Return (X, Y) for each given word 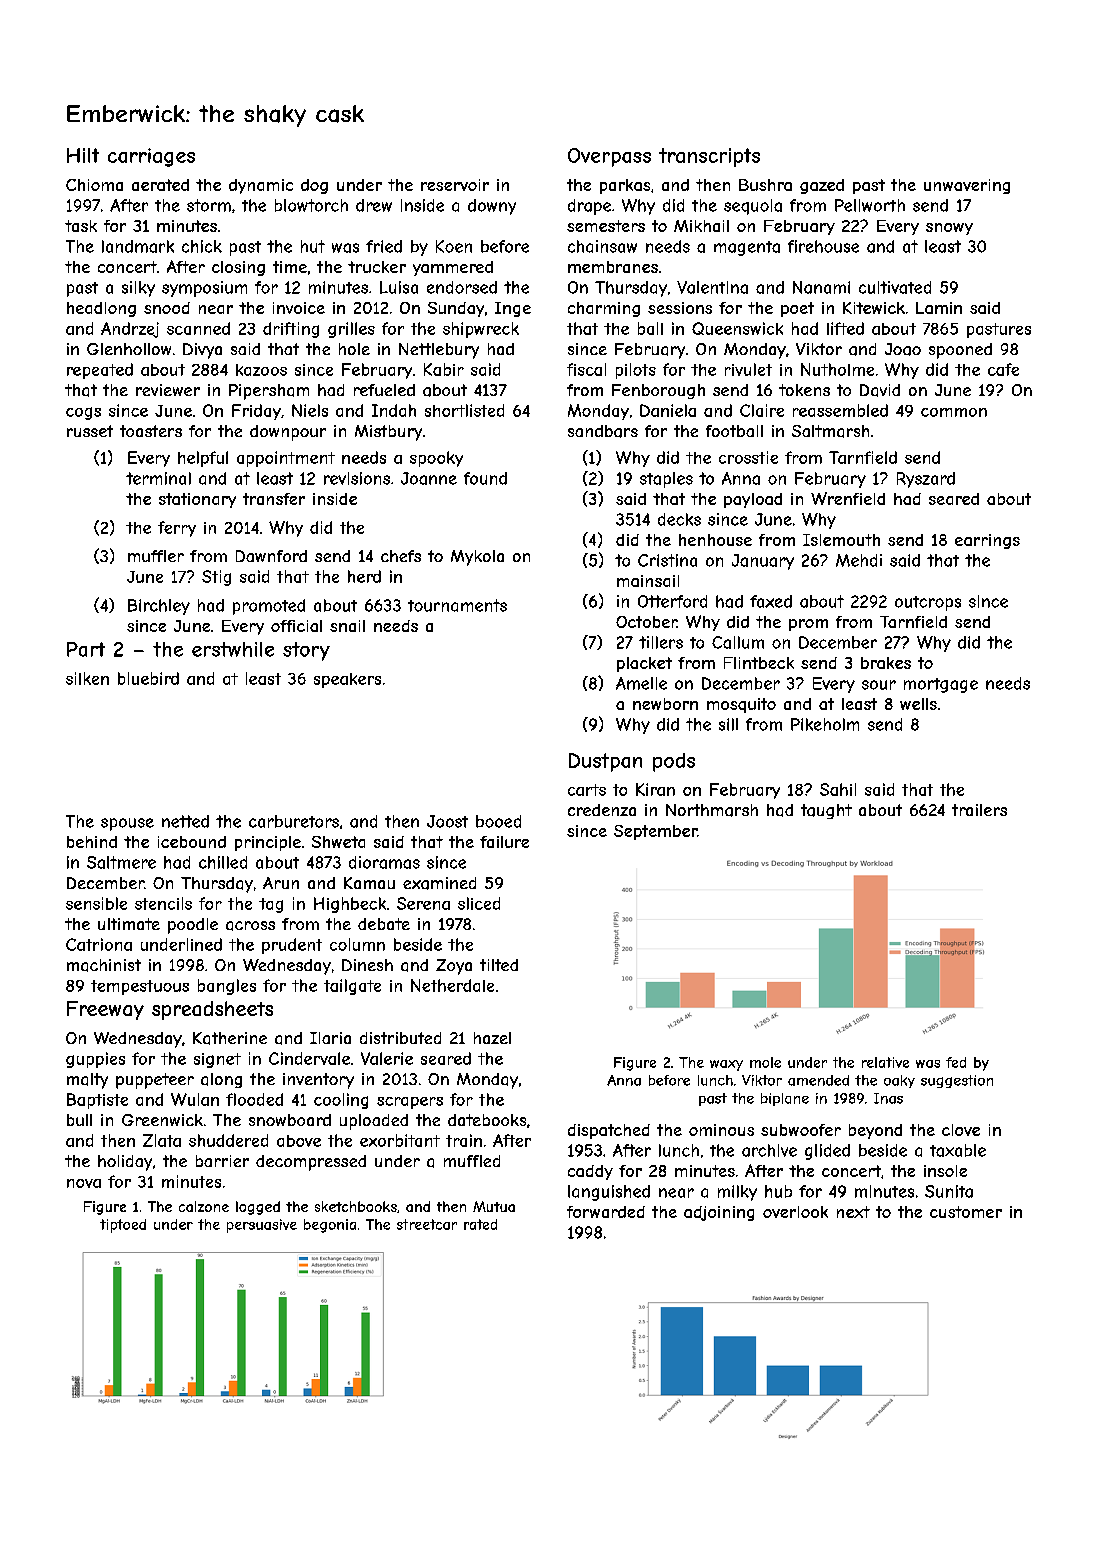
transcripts (709, 157)
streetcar (427, 1224)
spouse (127, 824)
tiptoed (123, 1226)
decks (679, 519)
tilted (499, 965)
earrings (987, 541)
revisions (357, 478)
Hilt (83, 155)
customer (966, 1212)
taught (826, 811)
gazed (822, 186)
